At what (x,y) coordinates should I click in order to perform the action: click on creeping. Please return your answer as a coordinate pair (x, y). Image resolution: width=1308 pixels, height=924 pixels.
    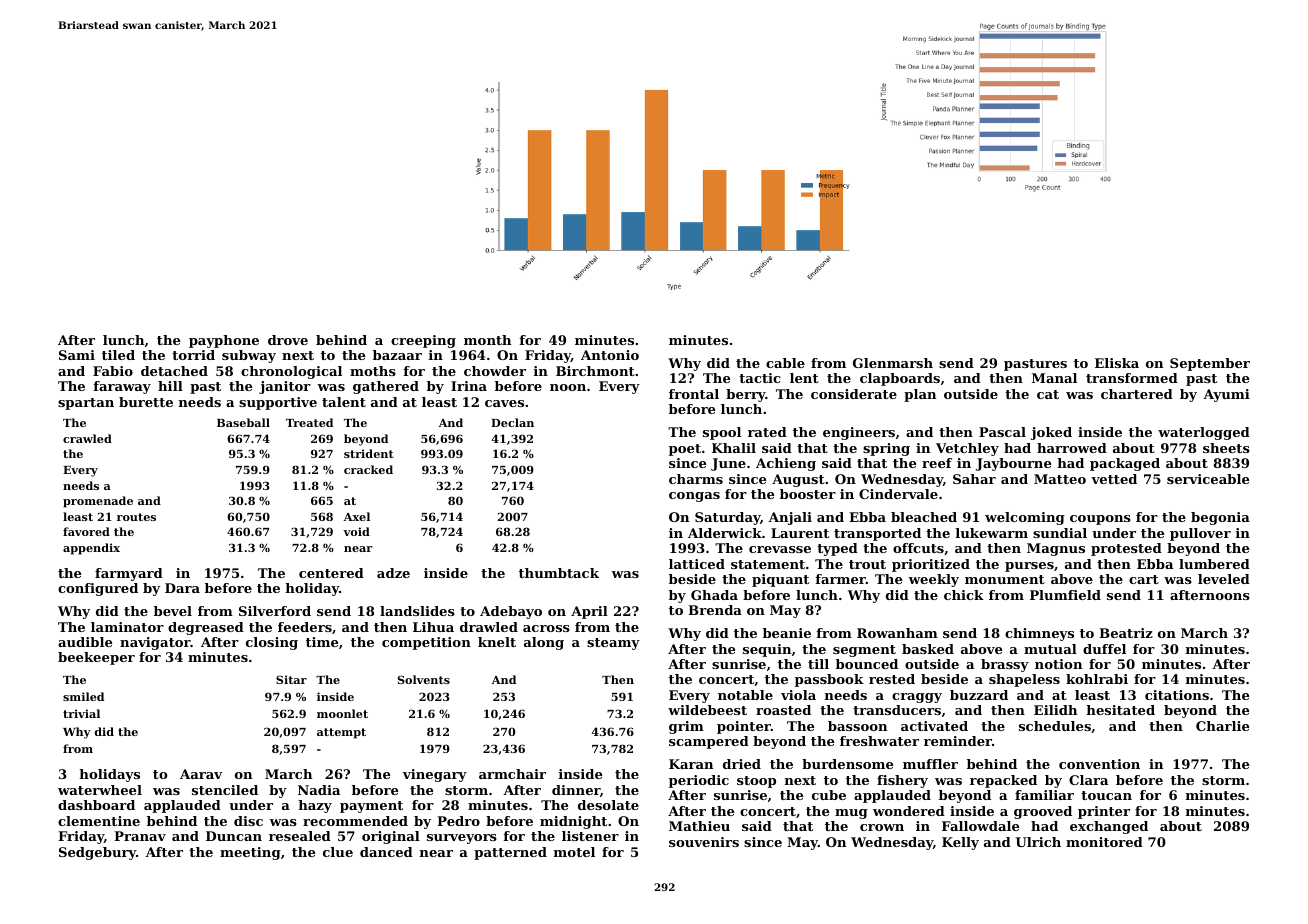
    Looking at the image, I should click on (423, 341).
